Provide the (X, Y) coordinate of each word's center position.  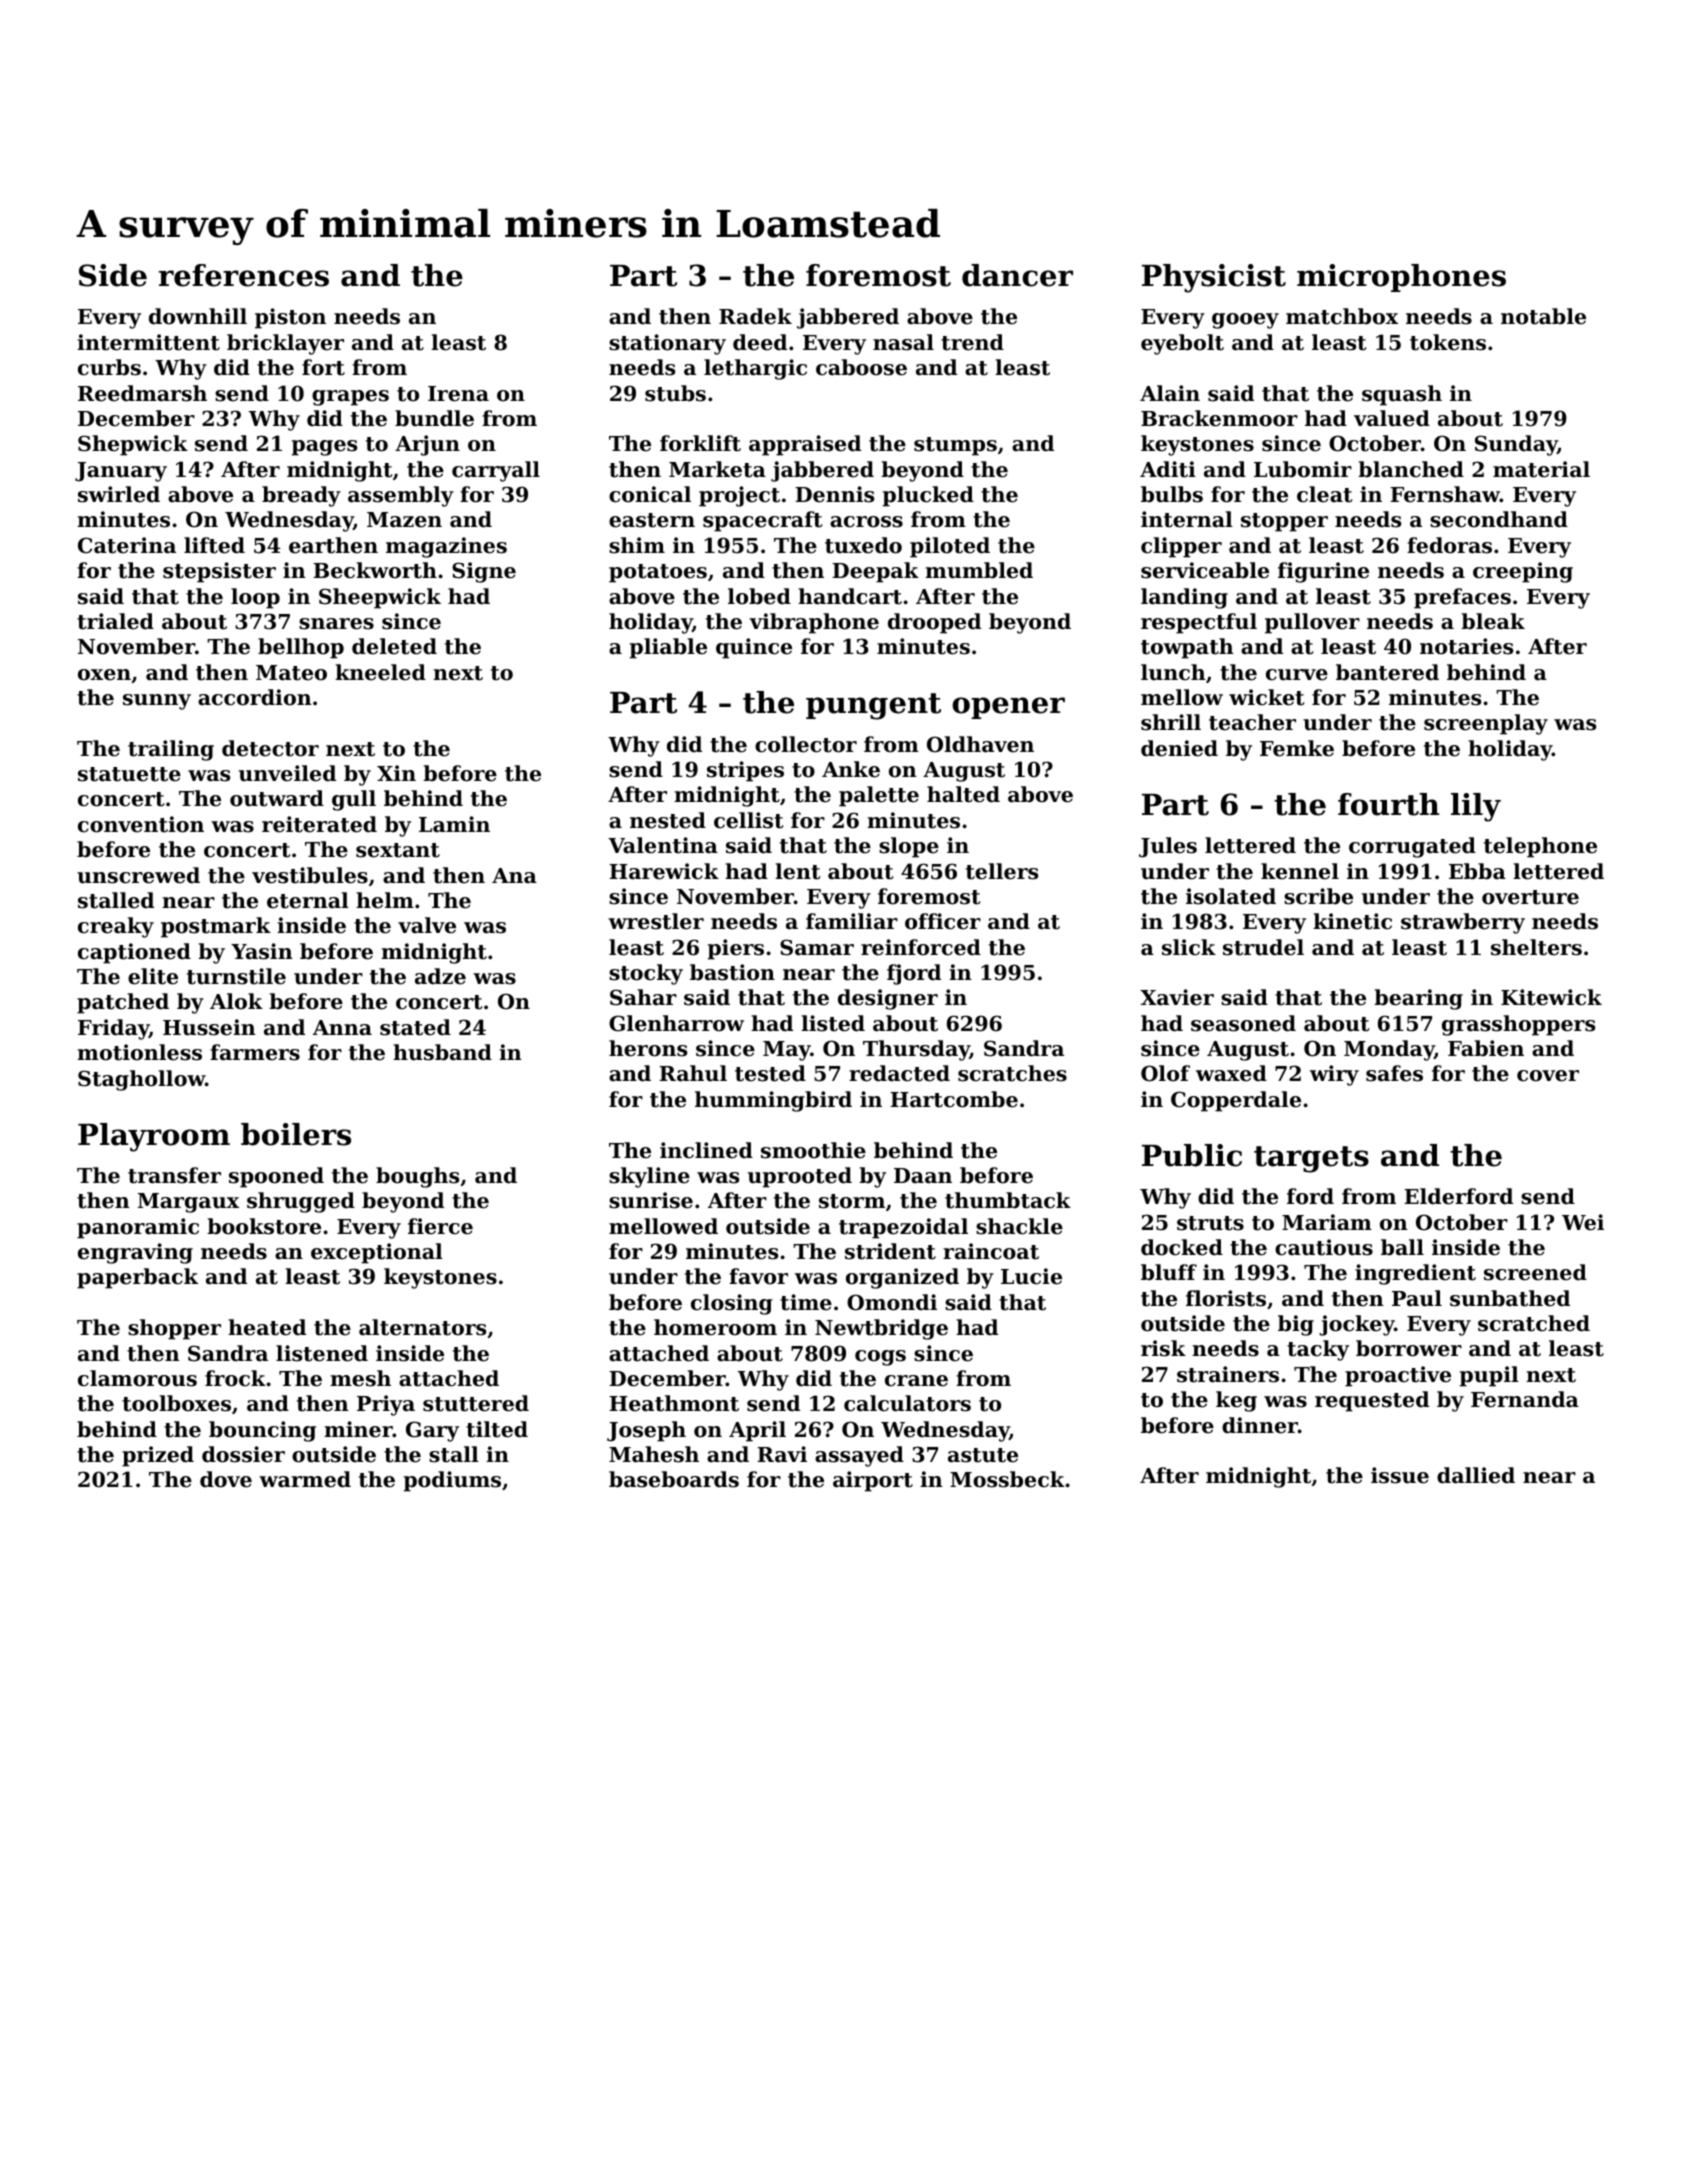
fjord (914, 974)
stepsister (219, 572)
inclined (706, 1150)
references (244, 275)
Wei (1583, 1222)
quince (754, 648)
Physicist (1214, 278)
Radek (755, 316)
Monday (1389, 1050)
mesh (360, 1378)
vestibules (310, 875)
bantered (1387, 672)
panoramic (138, 1228)
